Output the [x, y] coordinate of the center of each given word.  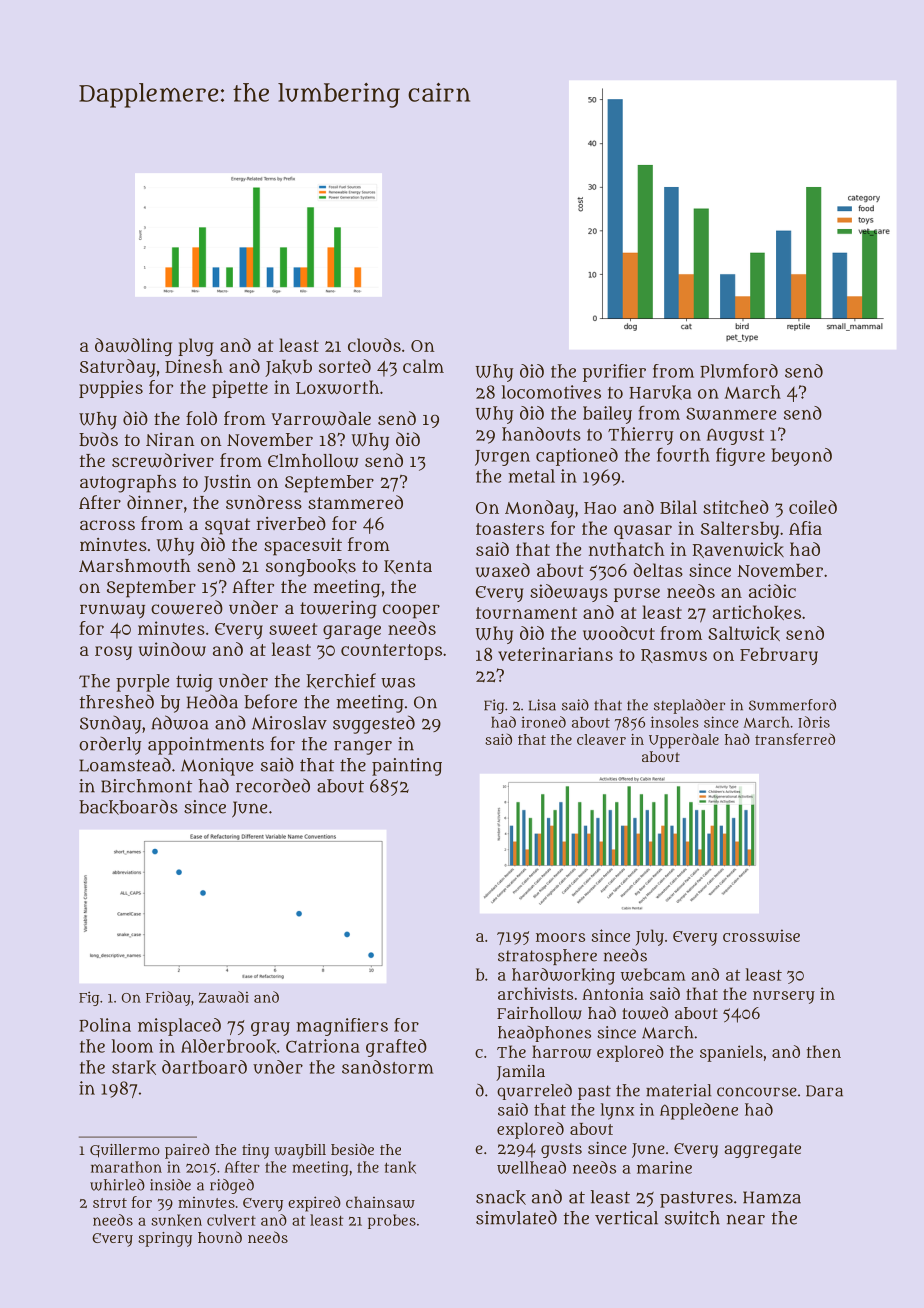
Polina [105, 1025]
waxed [503, 570]
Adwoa [180, 722]
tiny [255, 1151]
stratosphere [547, 957]
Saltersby [740, 530]
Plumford [739, 371]
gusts [561, 1150]
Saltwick [744, 633]
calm [423, 366]
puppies [111, 389]
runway [112, 611]
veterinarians [555, 654]
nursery [784, 997]
